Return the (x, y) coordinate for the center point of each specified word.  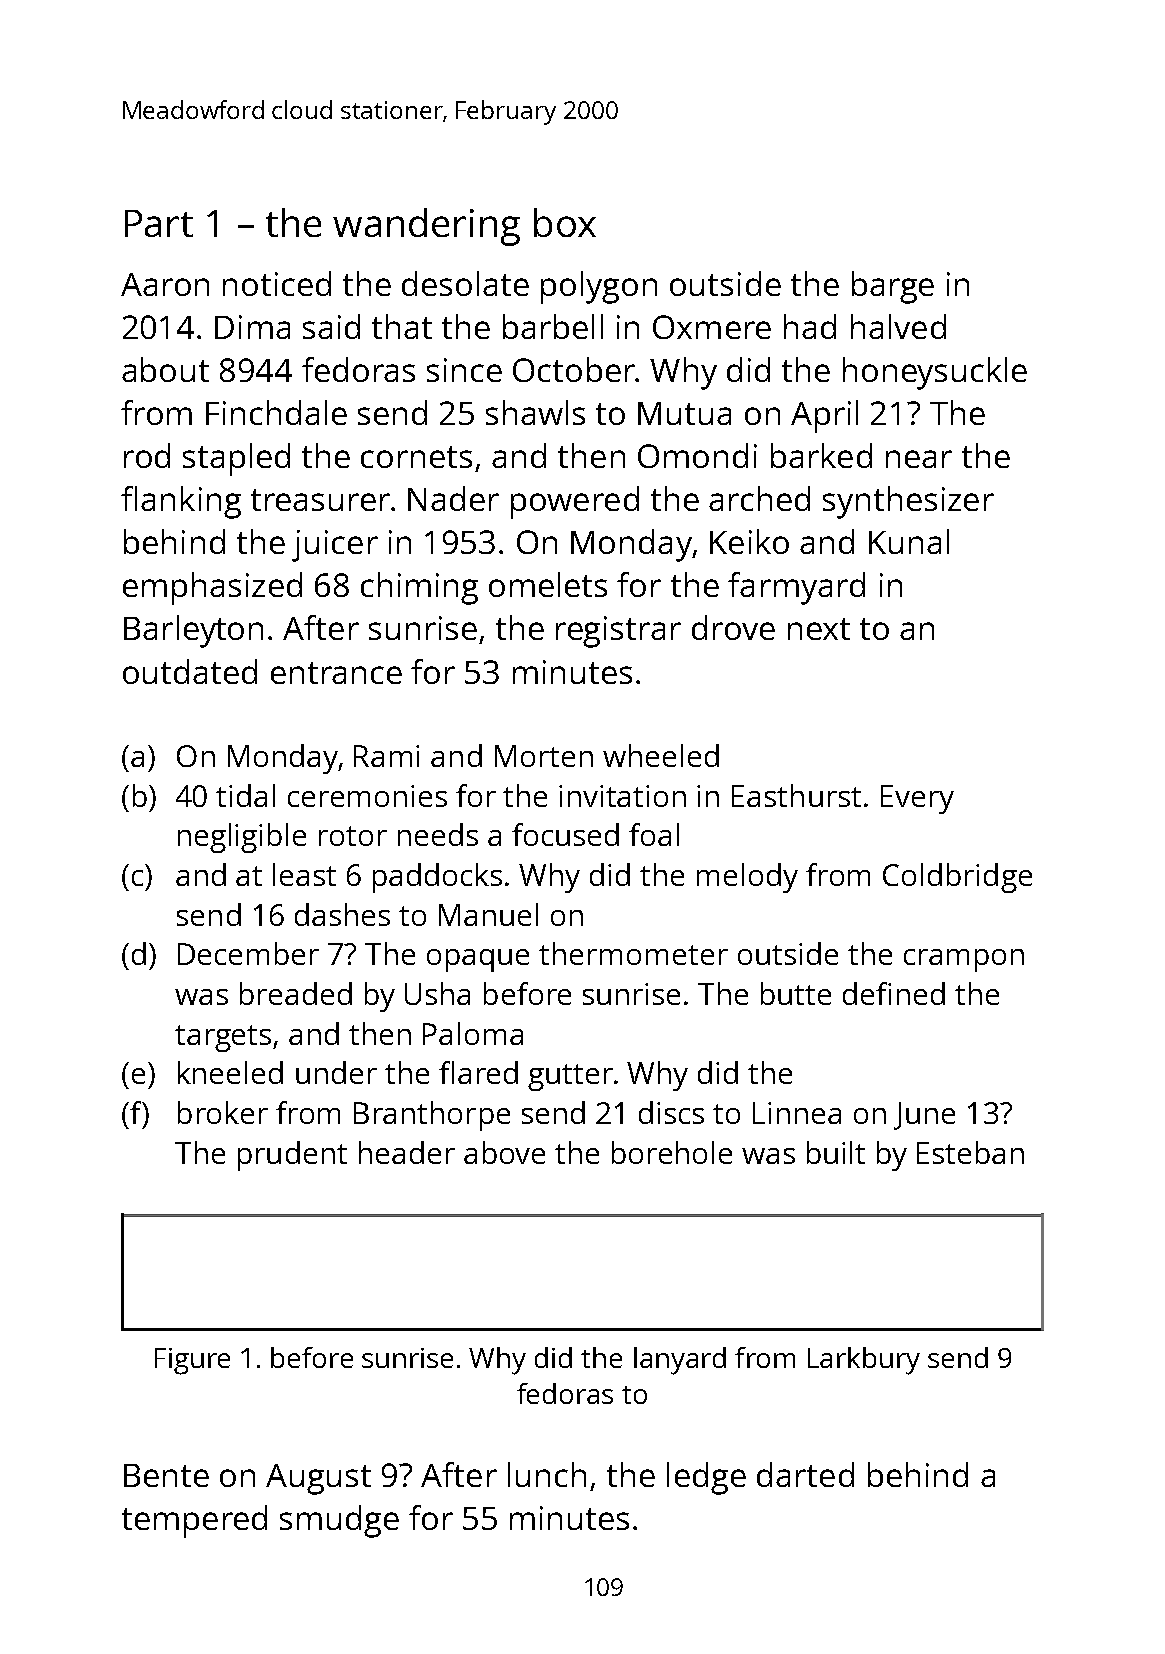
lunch (547, 1474)
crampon (964, 960)
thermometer (633, 953)
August (318, 1479)
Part (159, 223)
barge (893, 287)
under (336, 1072)
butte (796, 993)
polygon (599, 287)
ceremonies (367, 796)
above (504, 1152)
